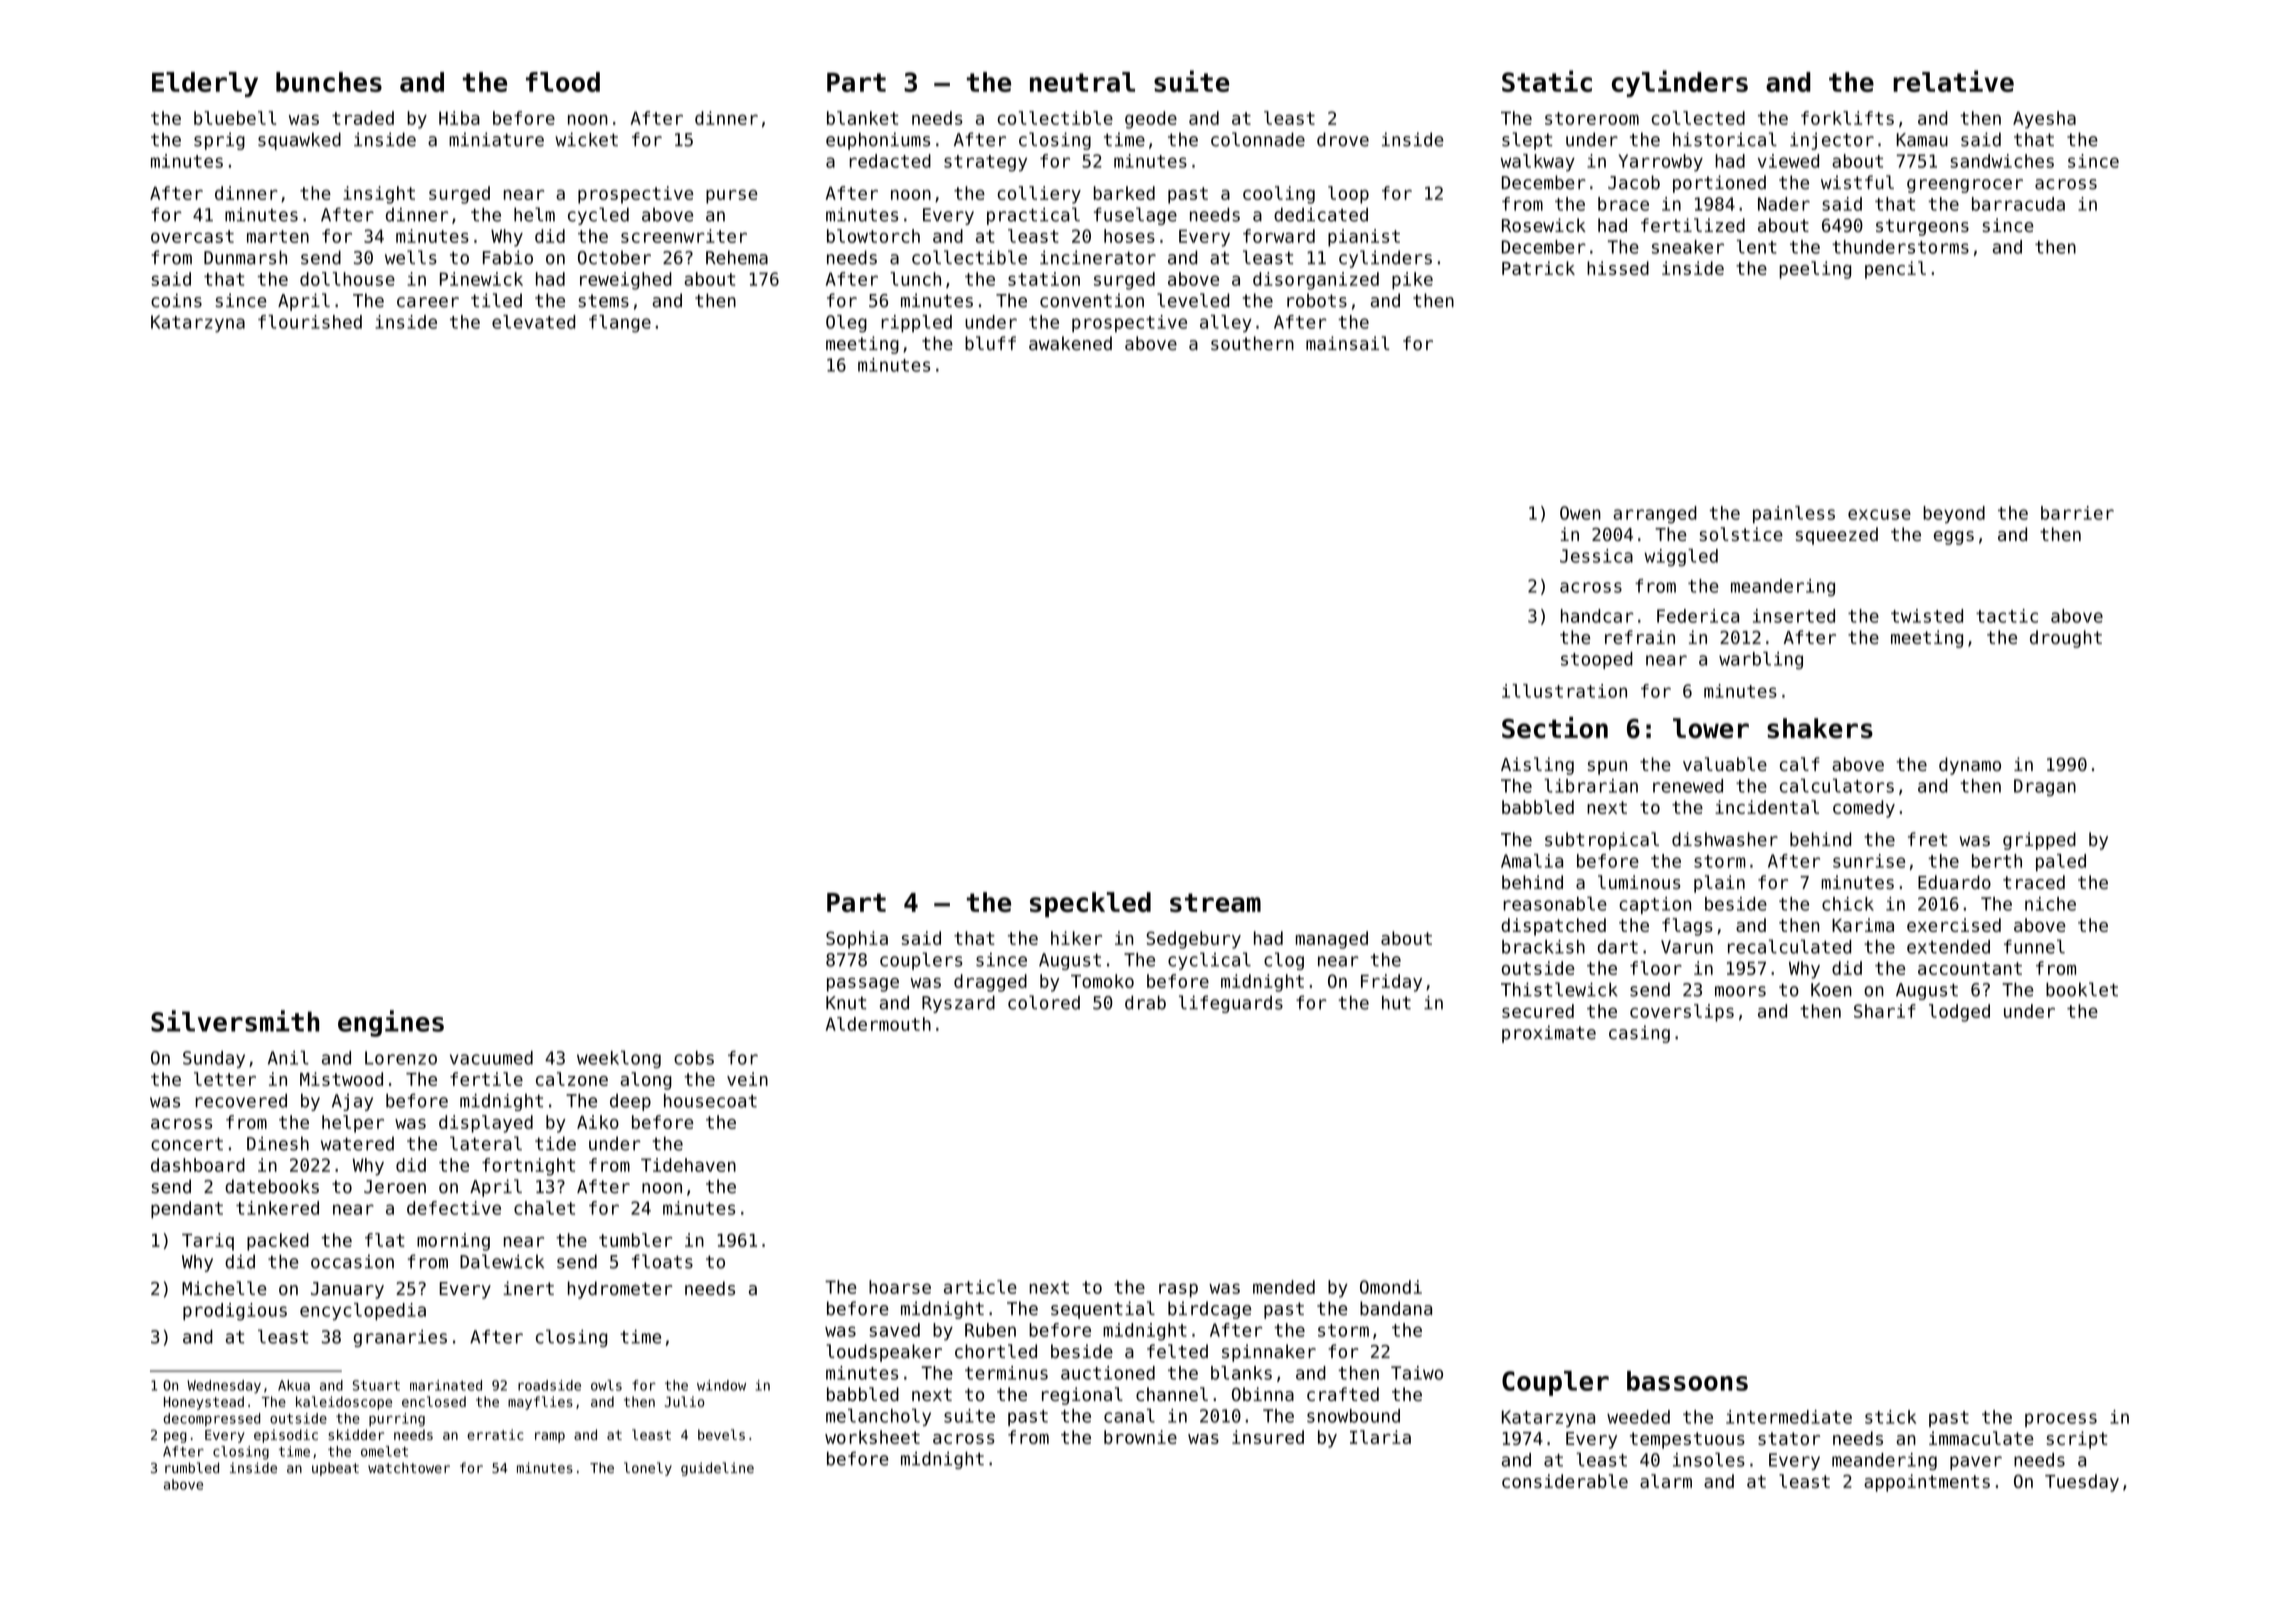  I want to click on inserted, so click(1794, 616).
